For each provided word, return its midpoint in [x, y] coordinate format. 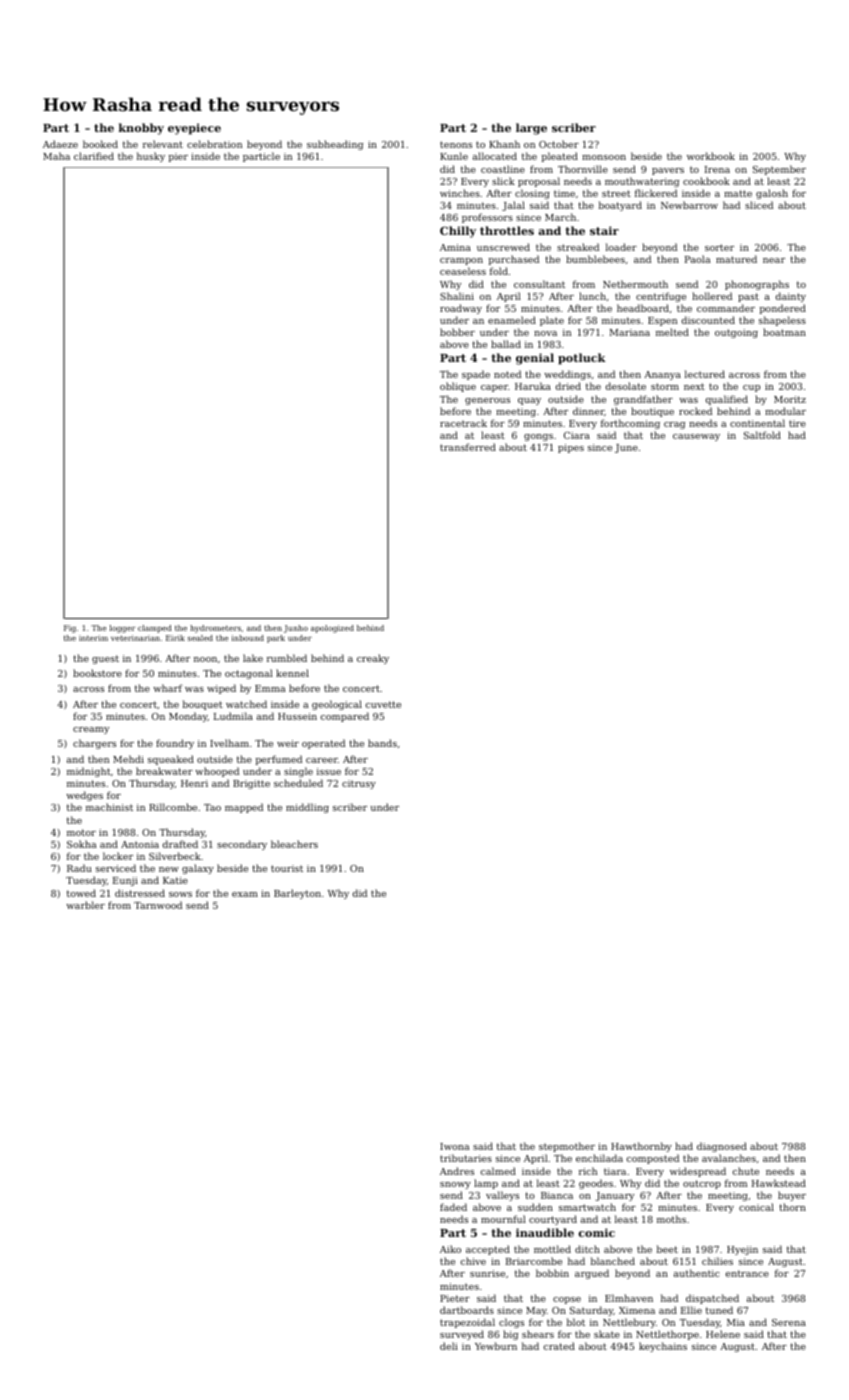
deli [449, 1346]
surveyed [462, 1335]
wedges [84, 796]
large [531, 129]
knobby [141, 129]
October [559, 144]
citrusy [359, 784]
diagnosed [722, 1147]
